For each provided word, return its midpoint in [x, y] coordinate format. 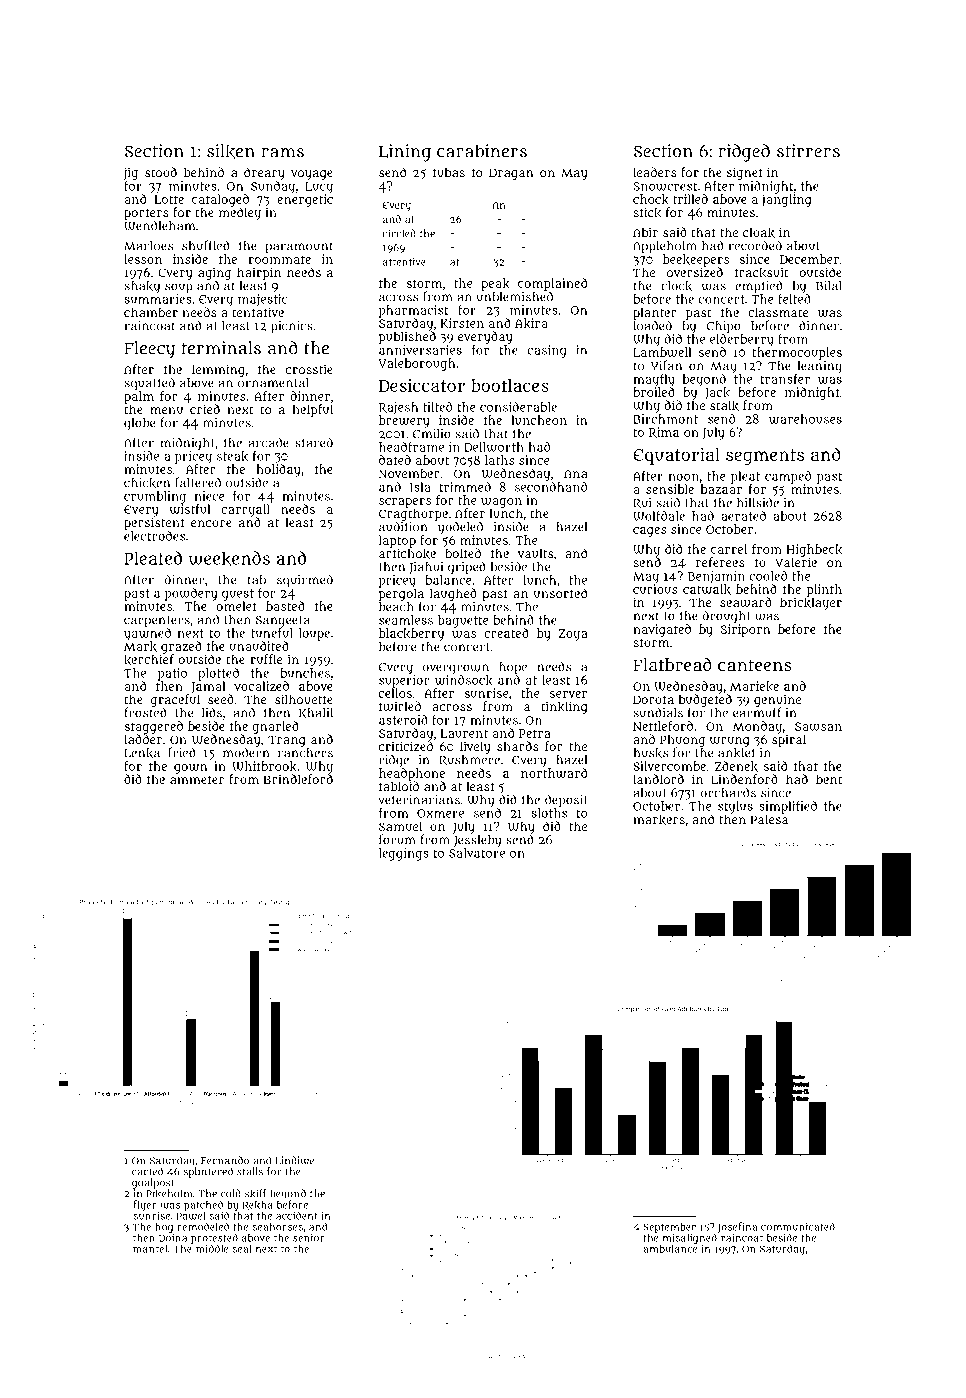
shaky [142, 287]
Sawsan [818, 726]
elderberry [742, 340]
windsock [464, 680]
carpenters [157, 621]
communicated [798, 1226]
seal [242, 1249]
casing [547, 351]
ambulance [670, 1248]
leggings [404, 854]
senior [308, 1238]
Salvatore [477, 853]
